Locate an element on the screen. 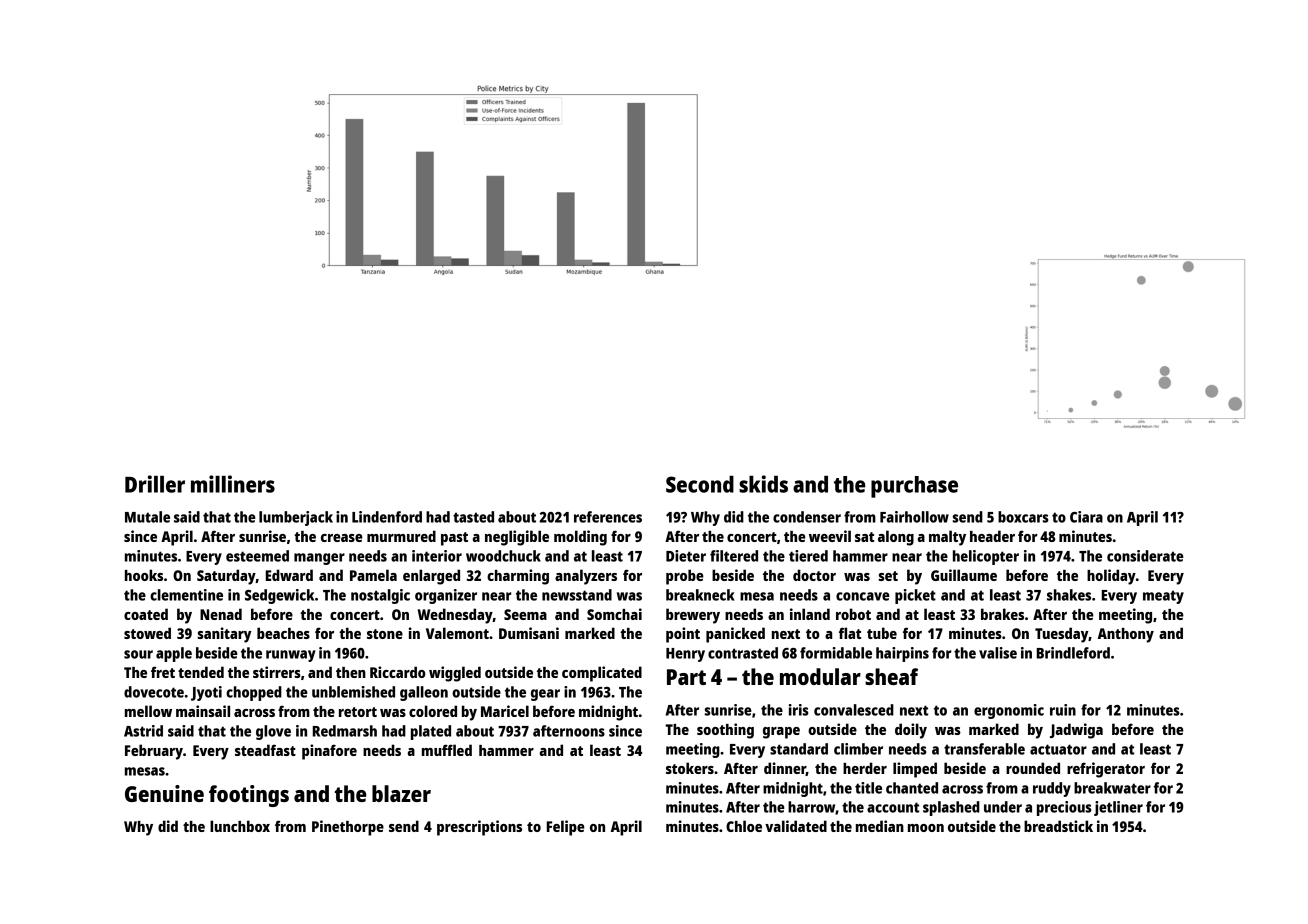 The height and width of the screenshot is (924, 1308). hooks is located at coordinates (144, 575).
